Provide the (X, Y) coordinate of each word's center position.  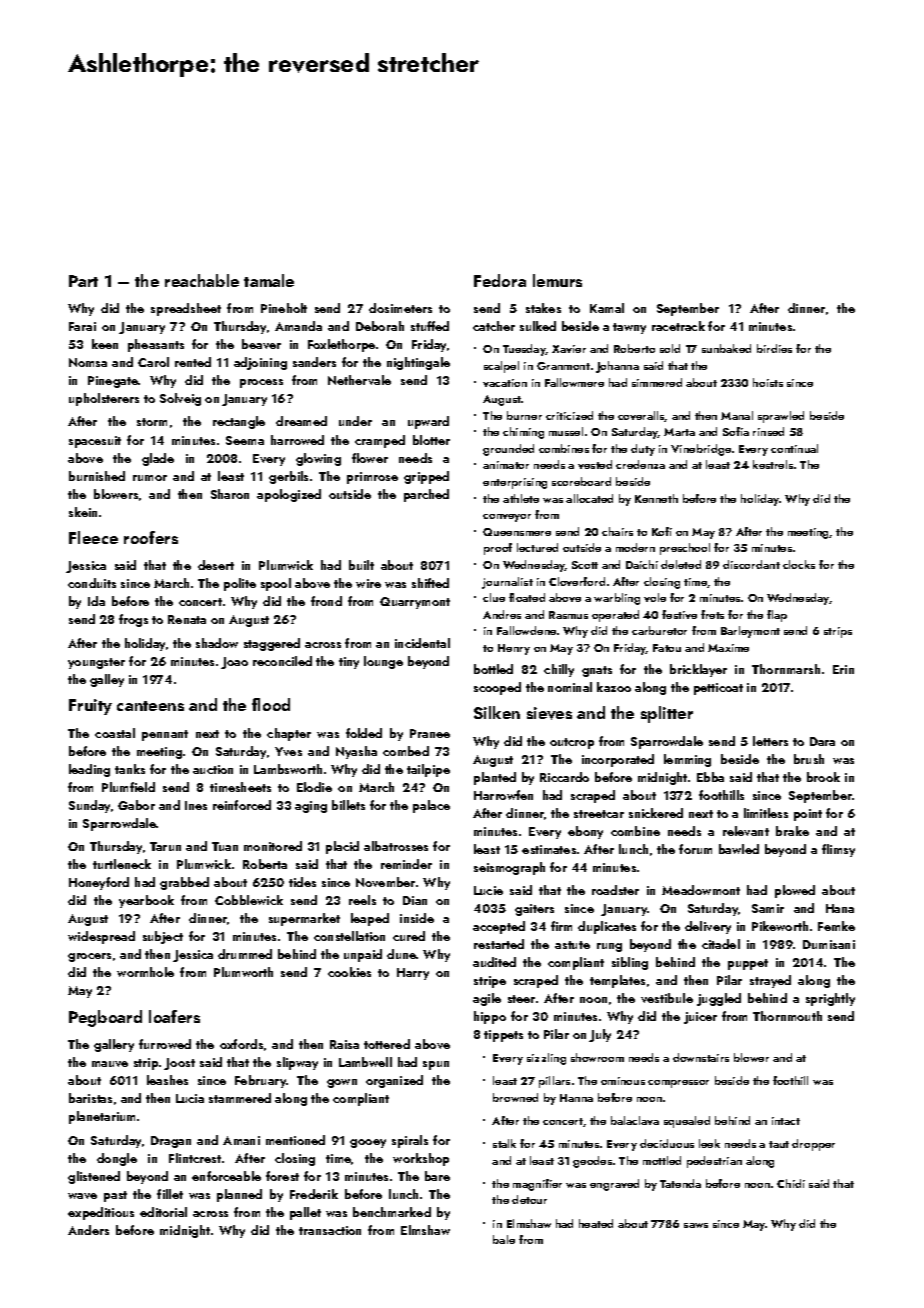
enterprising (515, 483)
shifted (430, 583)
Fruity (90, 707)
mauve (110, 1064)
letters (770, 741)
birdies (774, 348)
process (261, 383)
